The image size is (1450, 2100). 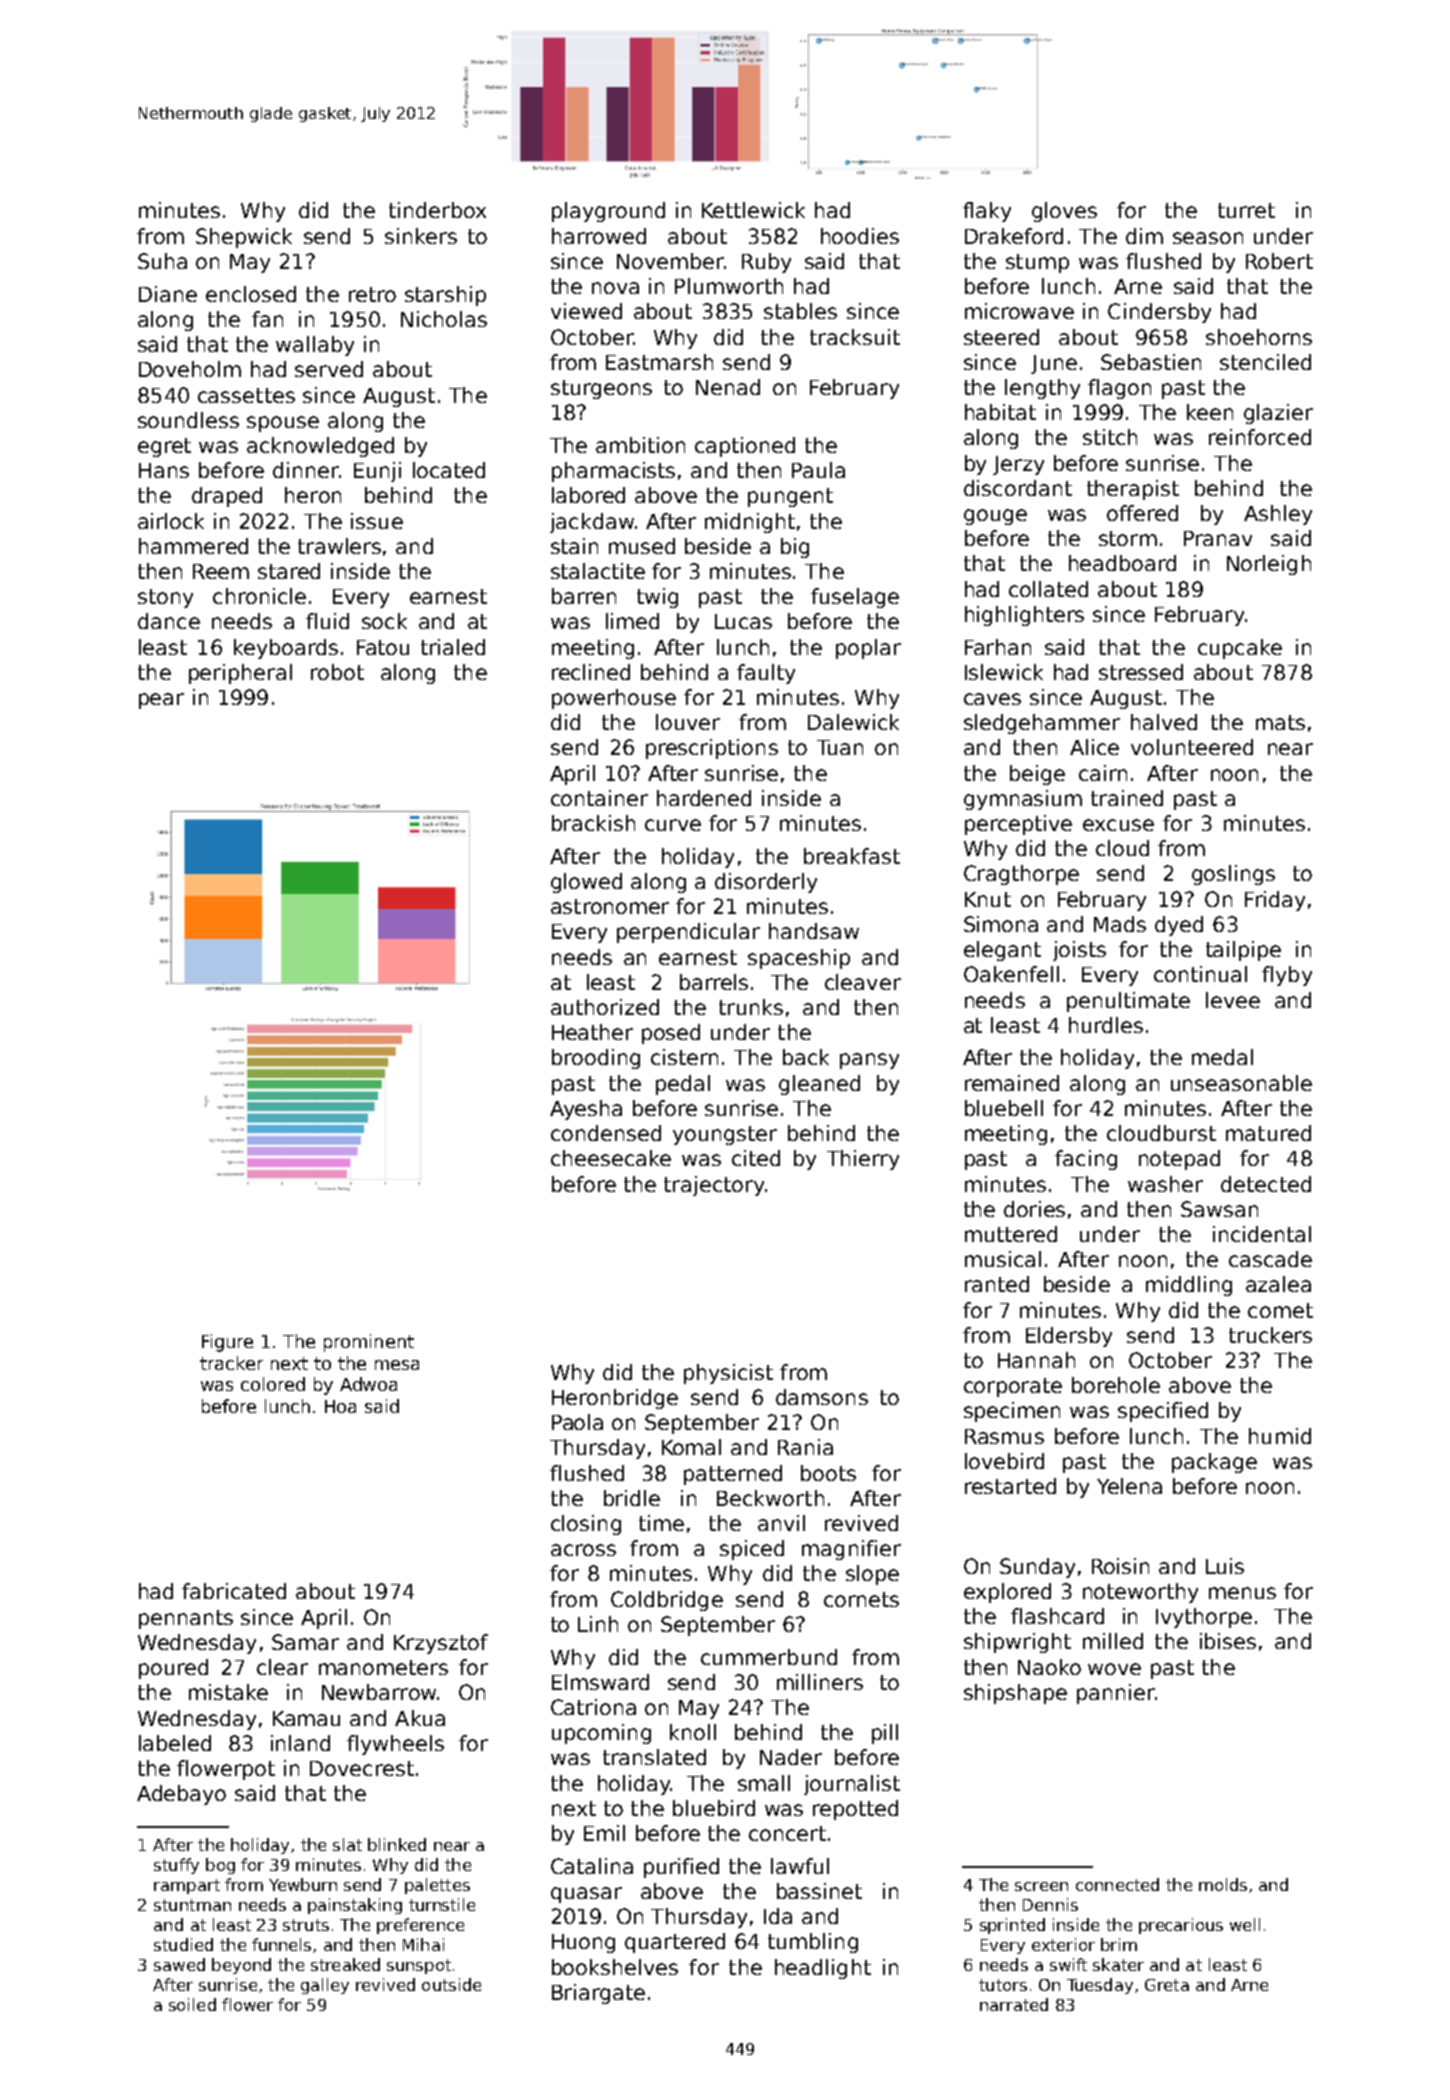 What do you see at coordinates (1118, 825) in the screenshot?
I see `excuse` at bounding box center [1118, 825].
